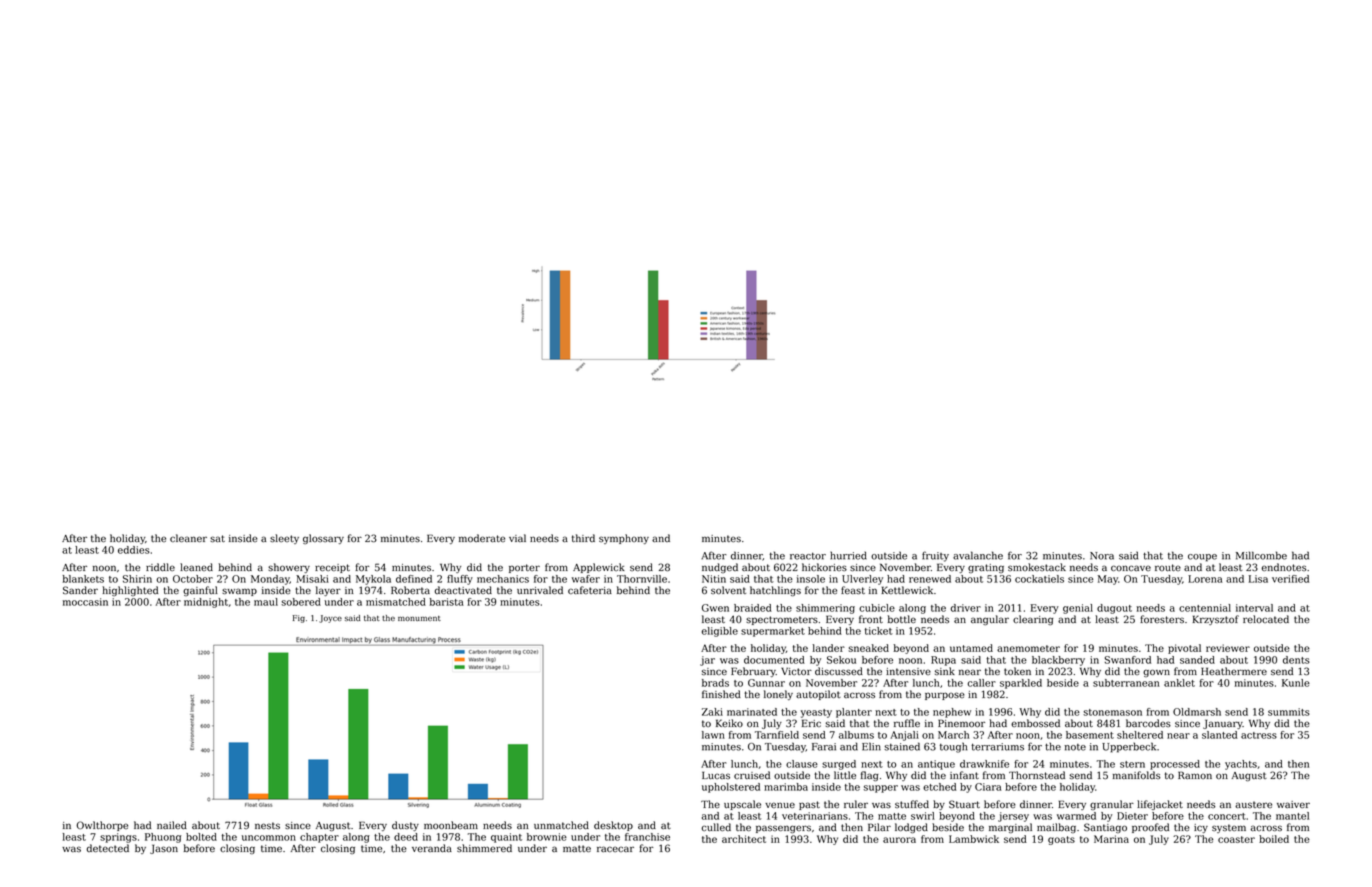  I want to click on actress, so click(1259, 735).
